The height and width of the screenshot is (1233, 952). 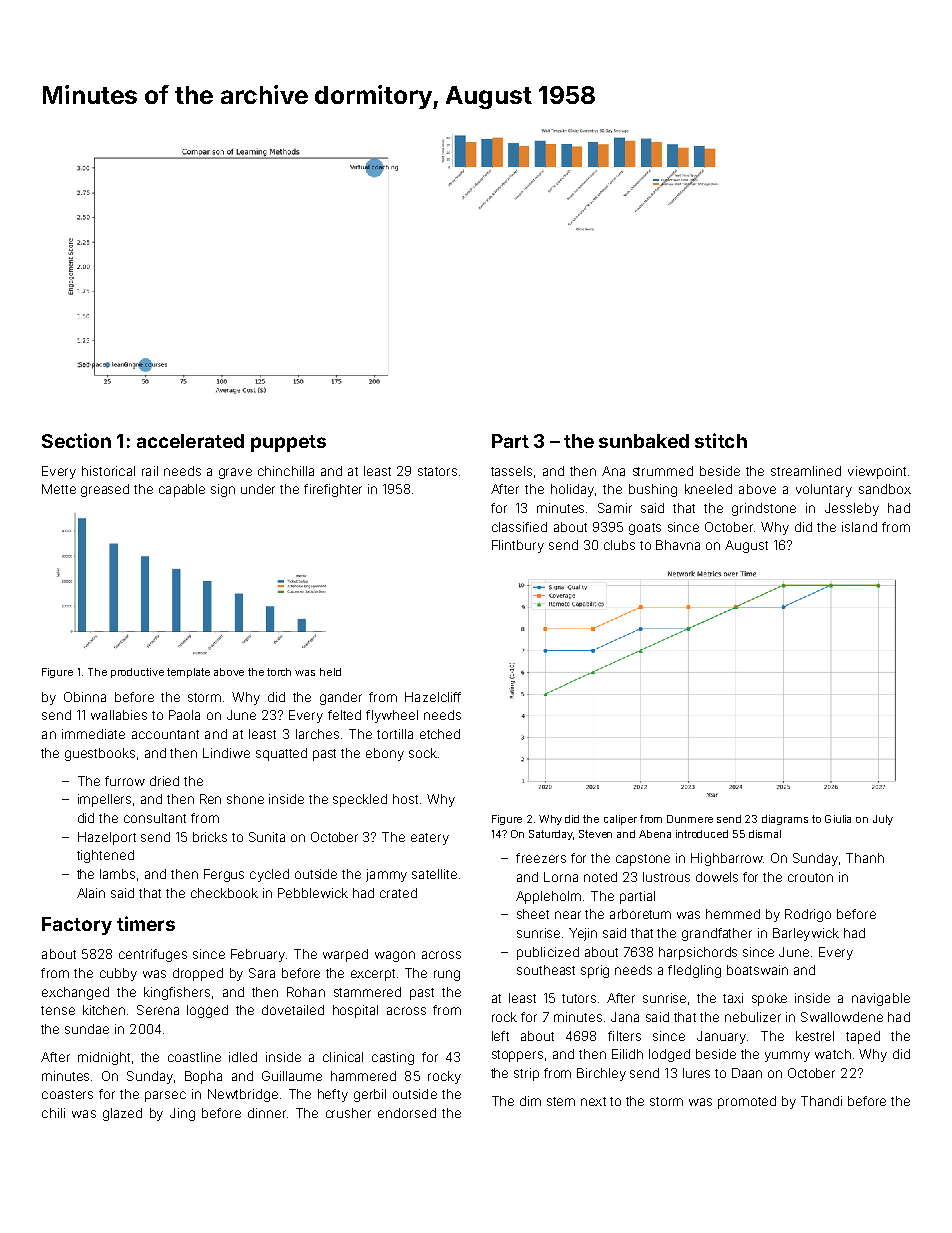 What do you see at coordinates (373, 975) in the screenshot?
I see `excerpt` at bounding box center [373, 975].
